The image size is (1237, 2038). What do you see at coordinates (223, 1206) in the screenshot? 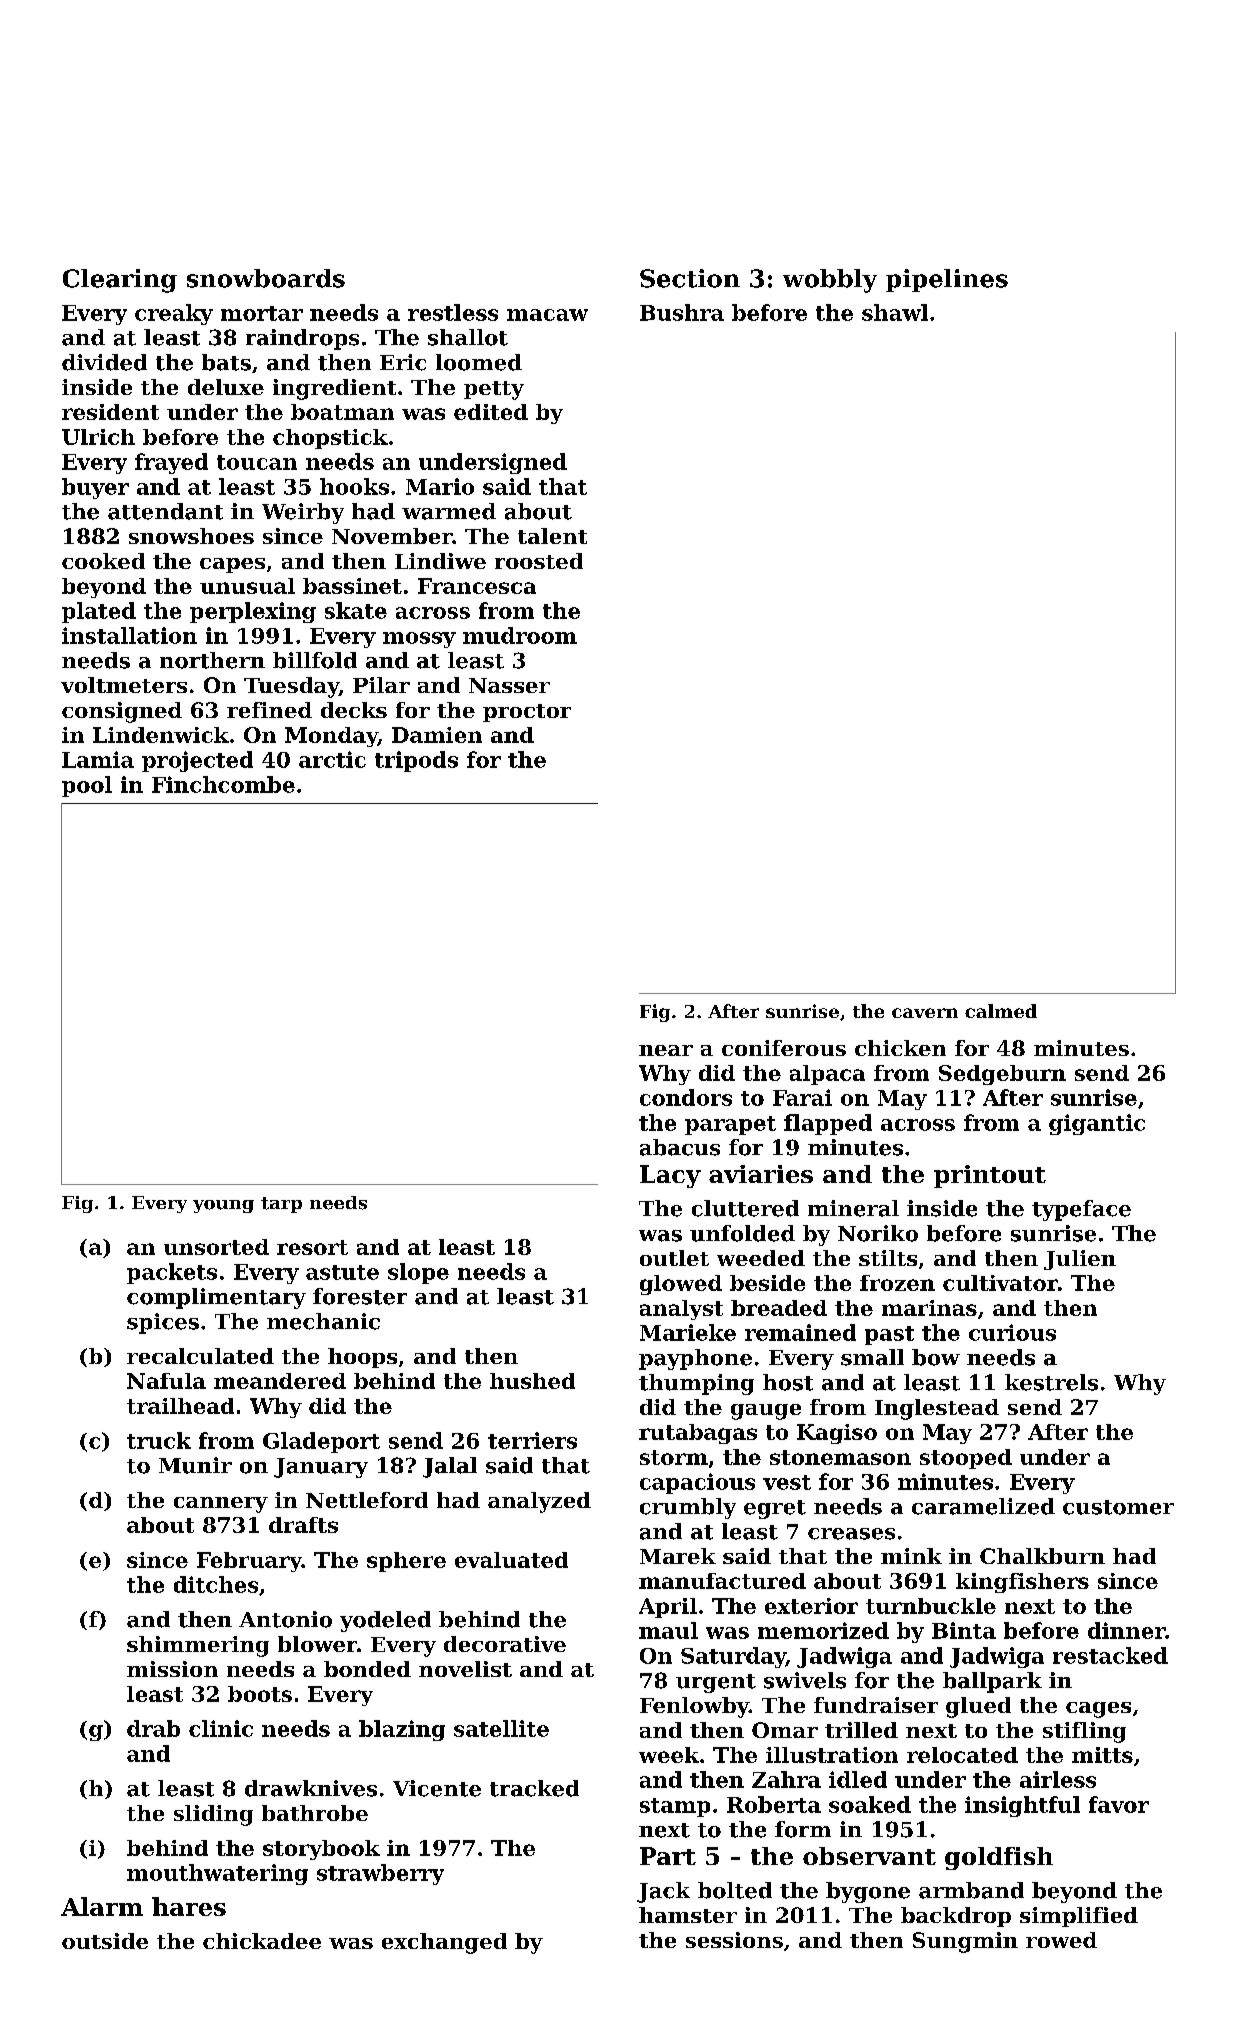
I see `young` at bounding box center [223, 1206].
